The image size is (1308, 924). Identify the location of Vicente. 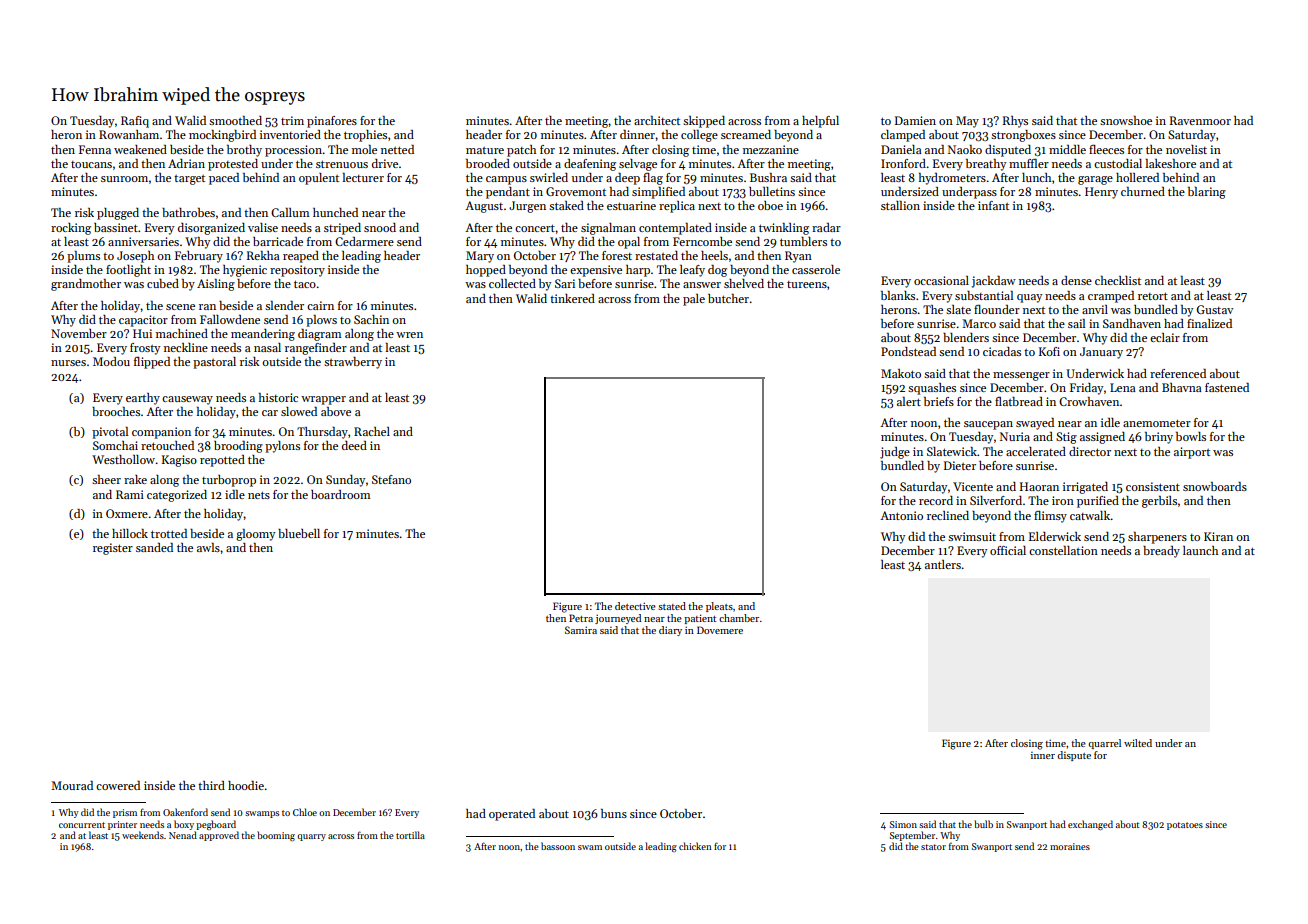
(973, 486).
